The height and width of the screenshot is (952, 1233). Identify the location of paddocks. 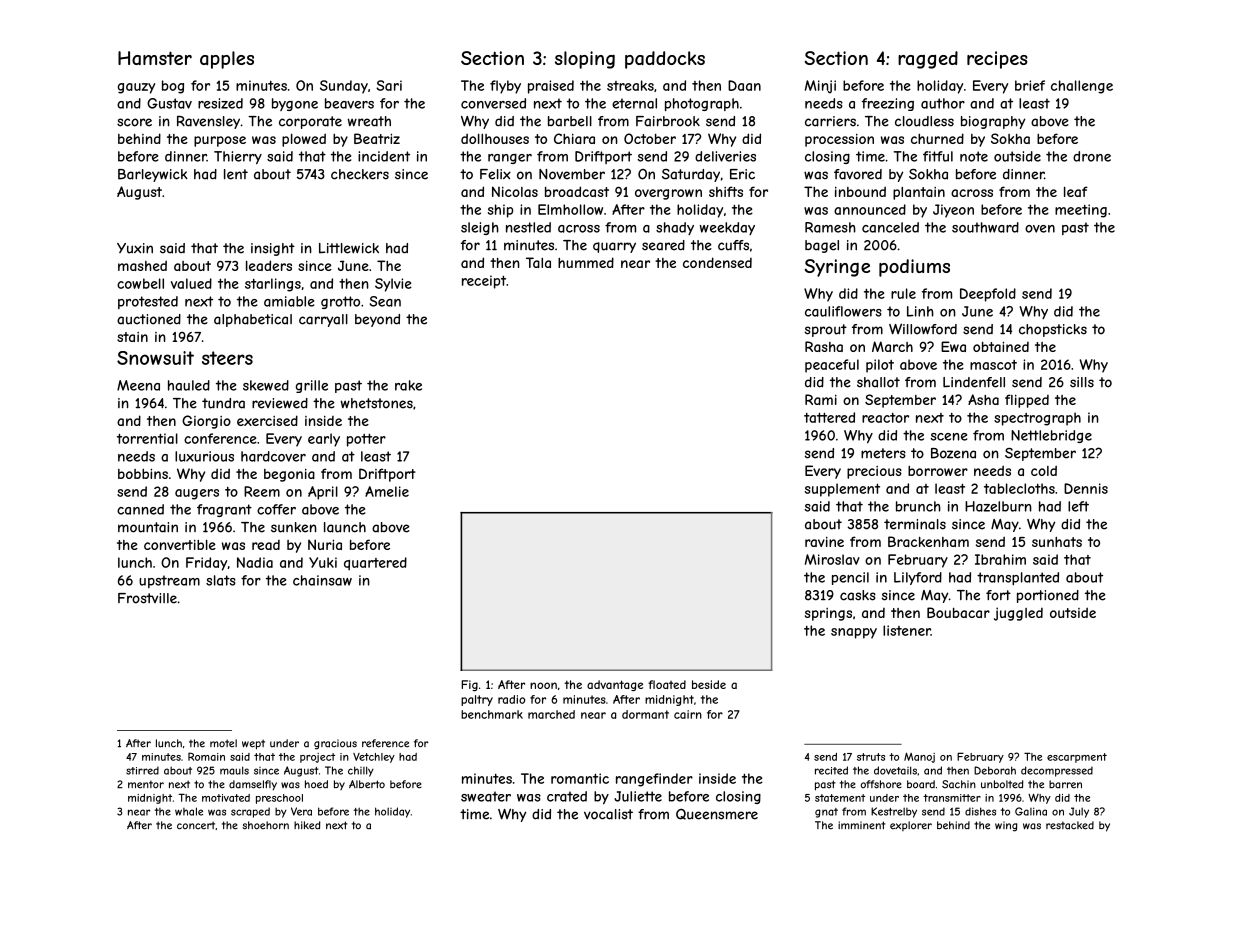
(665, 60).
